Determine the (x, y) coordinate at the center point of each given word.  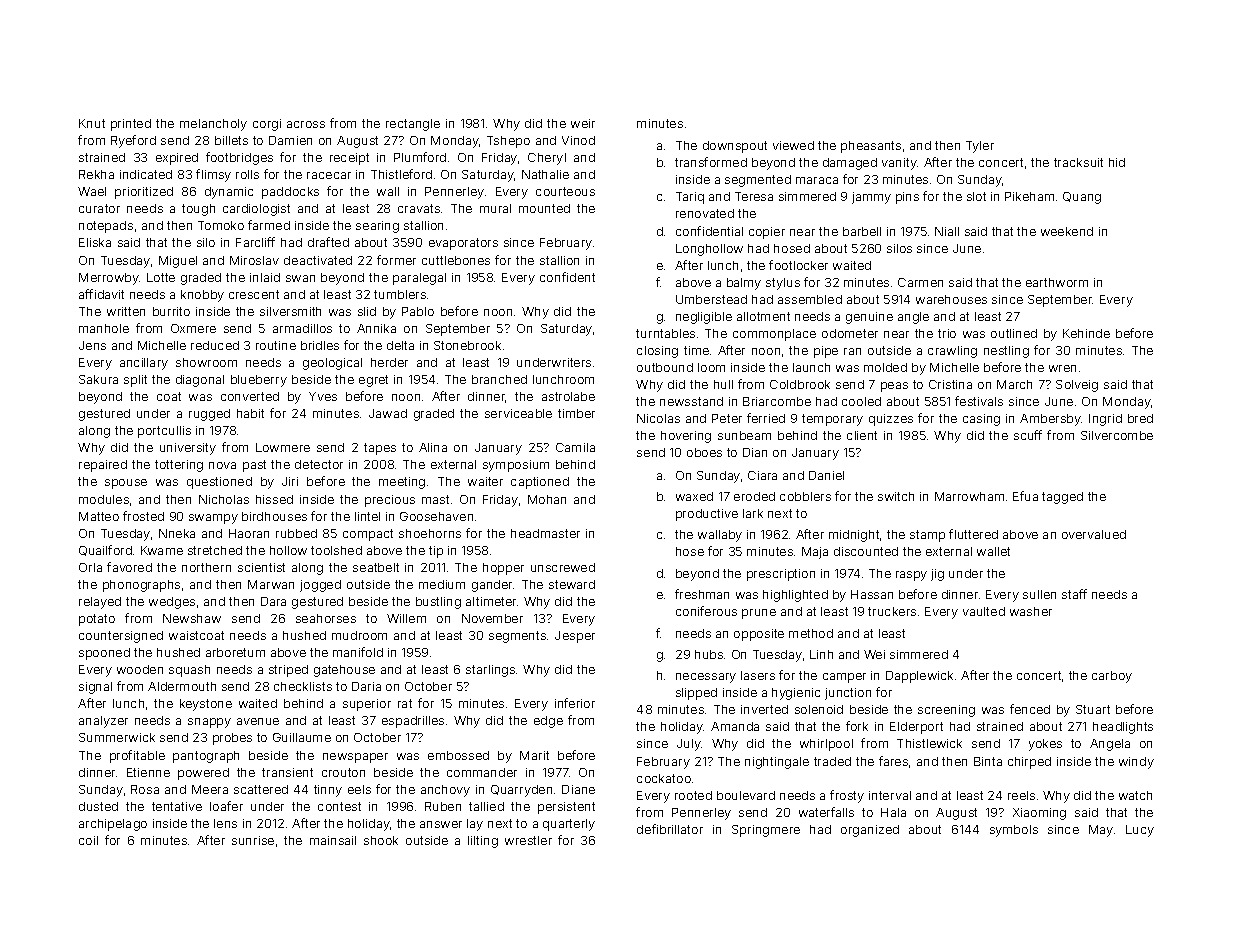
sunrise (253, 840)
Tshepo (508, 142)
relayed (100, 603)
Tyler (980, 147)
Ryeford (133, 141)
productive (707, 515)
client (862, 435)
